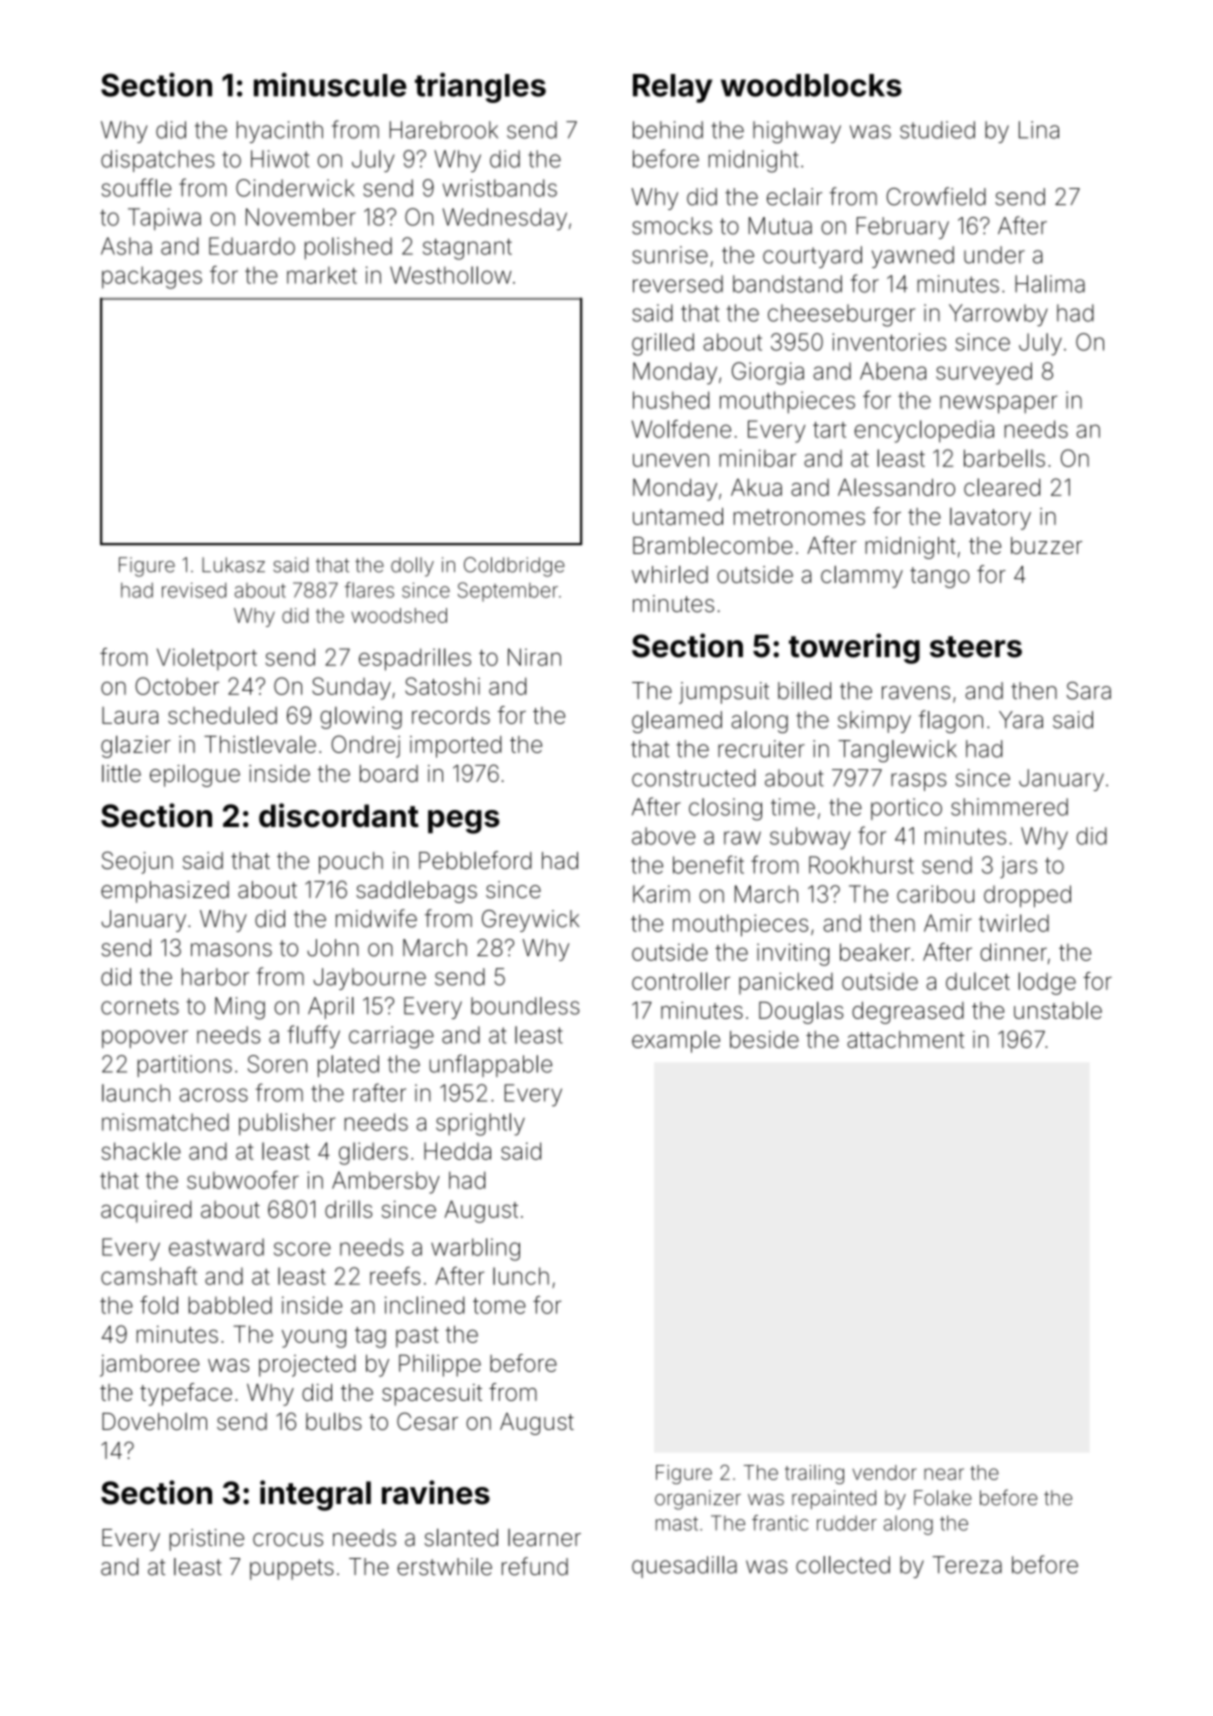  I want to click on triangles, so click(480, 87).
